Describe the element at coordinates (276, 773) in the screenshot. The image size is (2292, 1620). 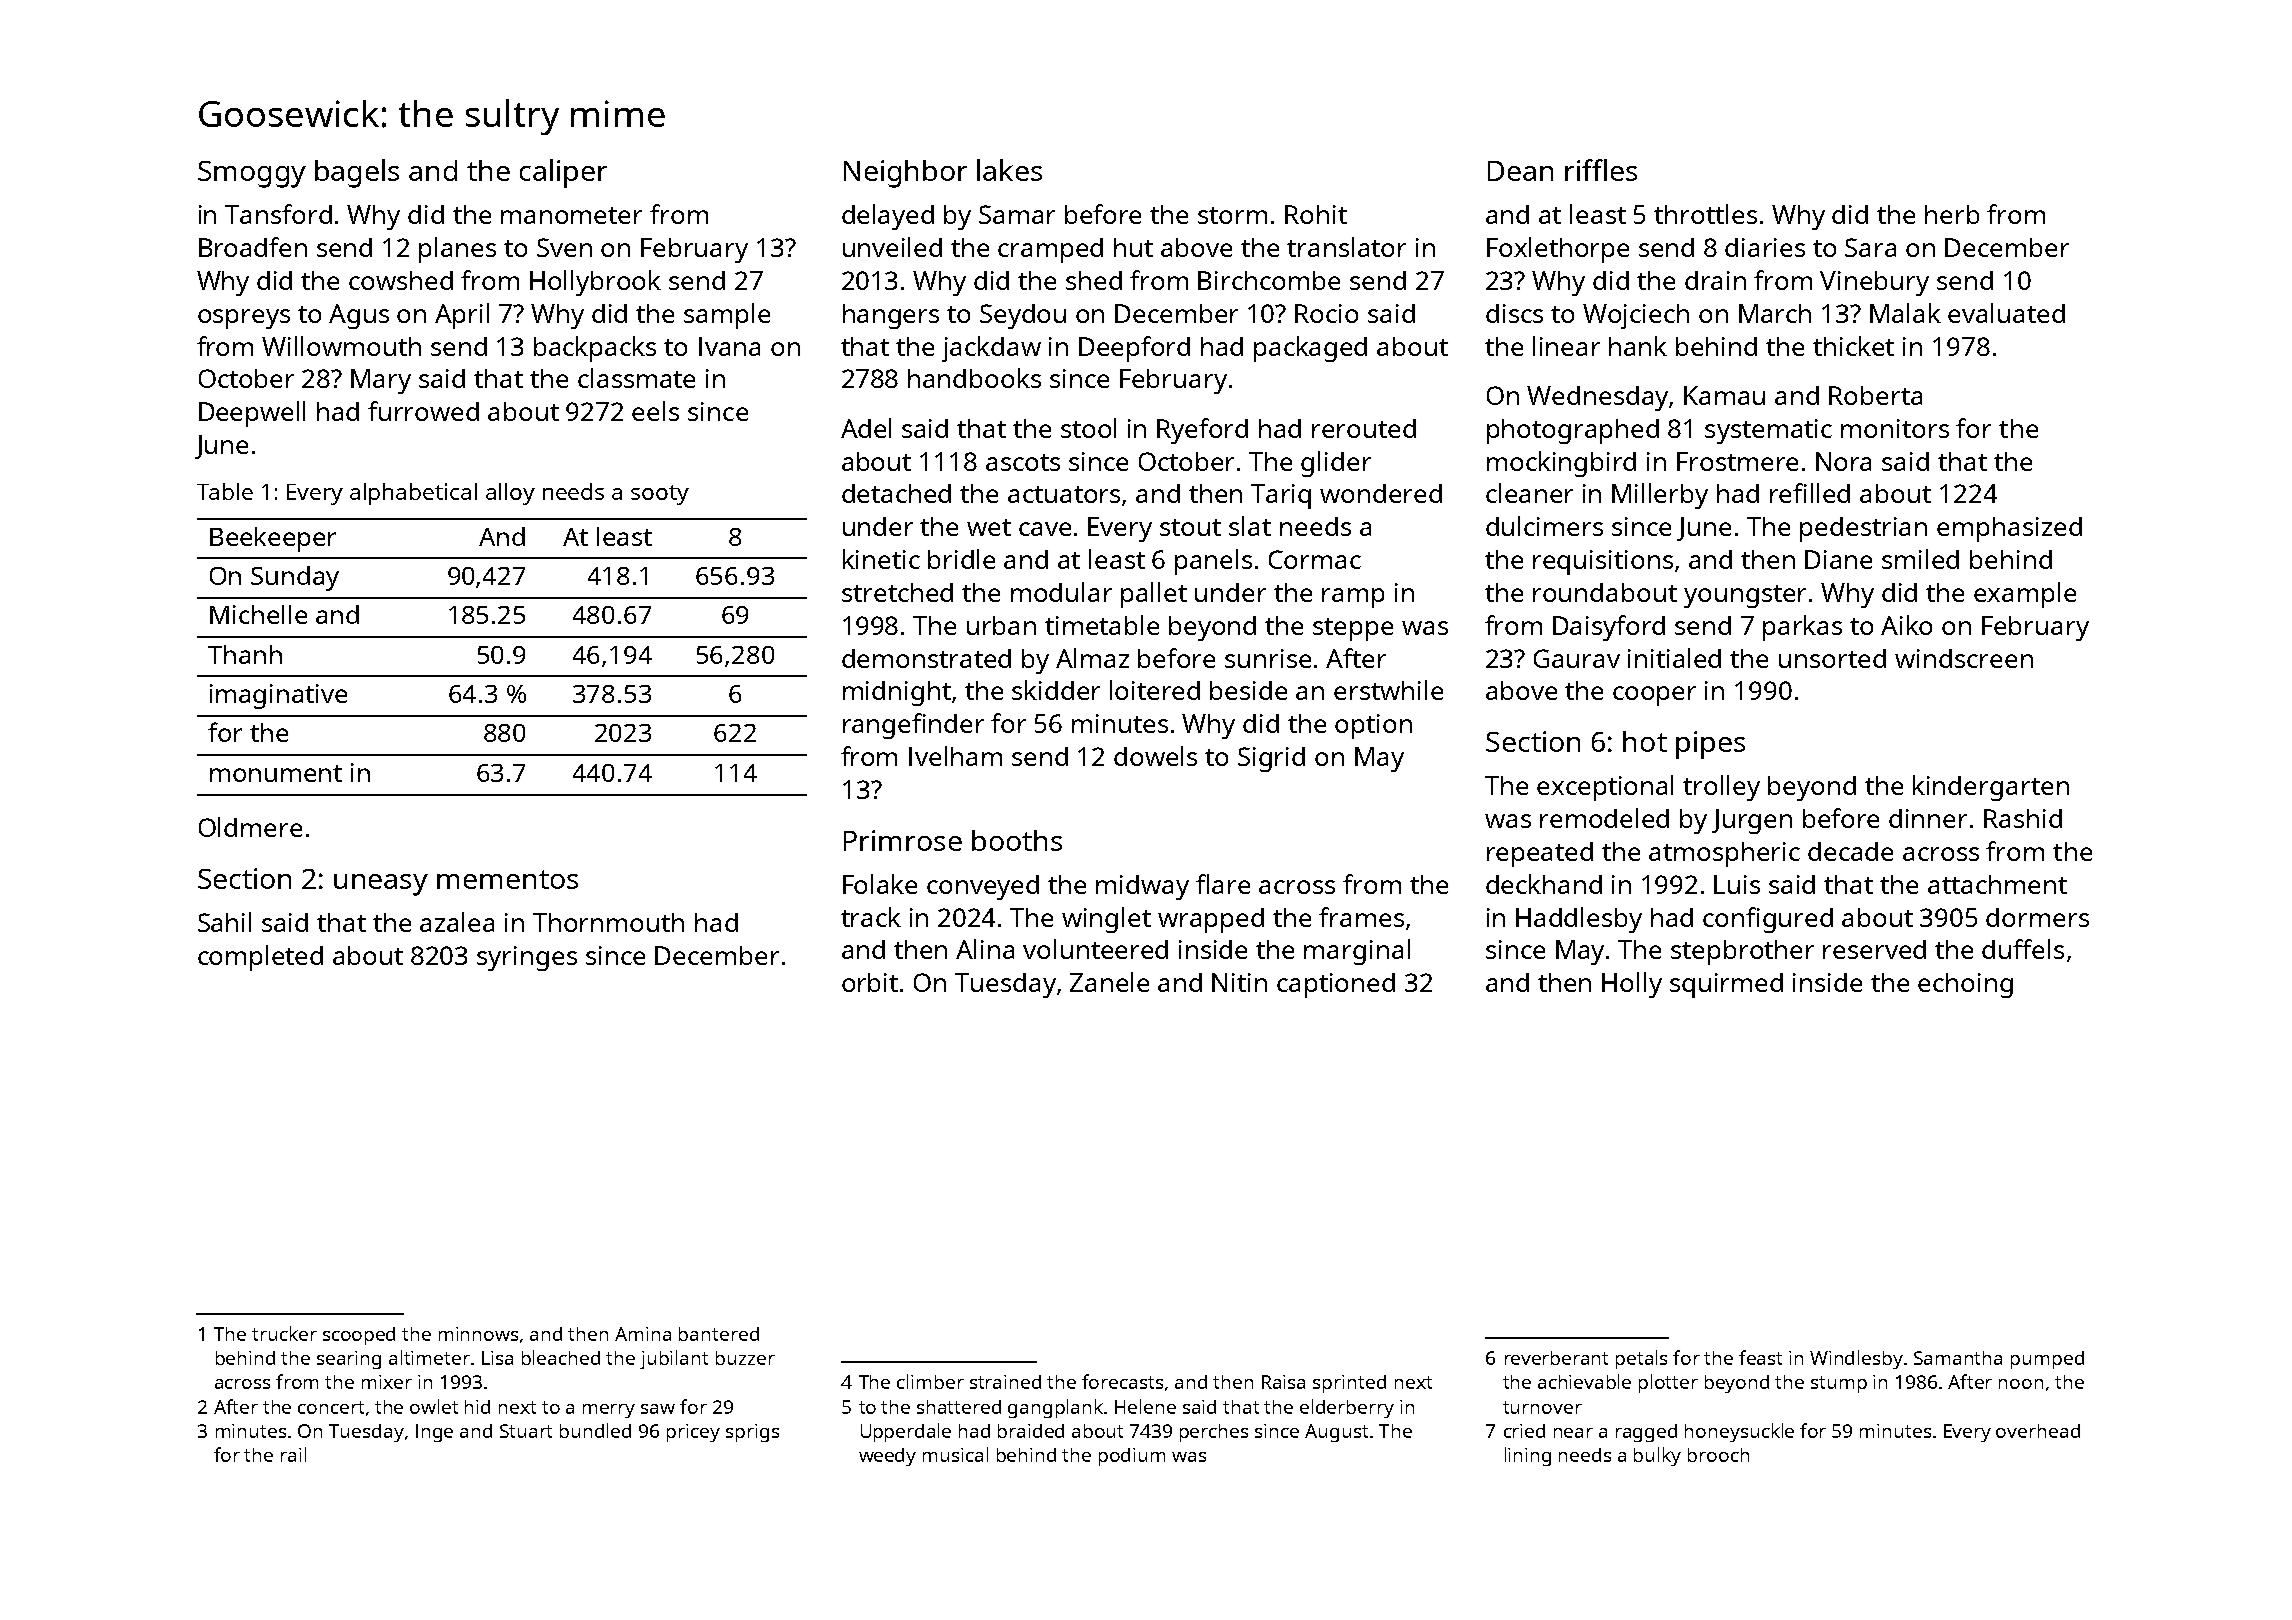
I see `monument` at that location.
